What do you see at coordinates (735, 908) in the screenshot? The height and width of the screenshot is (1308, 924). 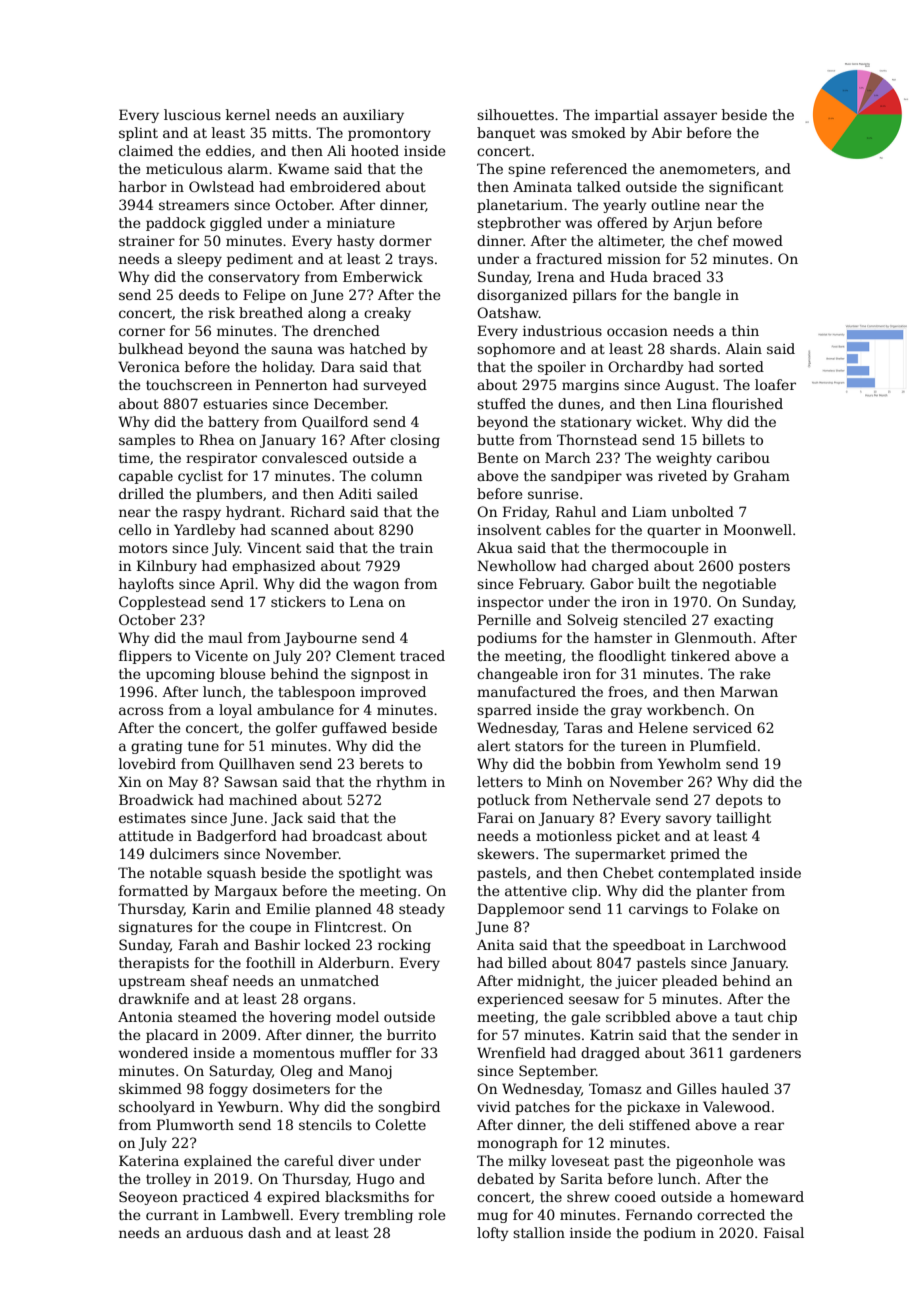 I see `Folake` at bounding box center [735, 908].
